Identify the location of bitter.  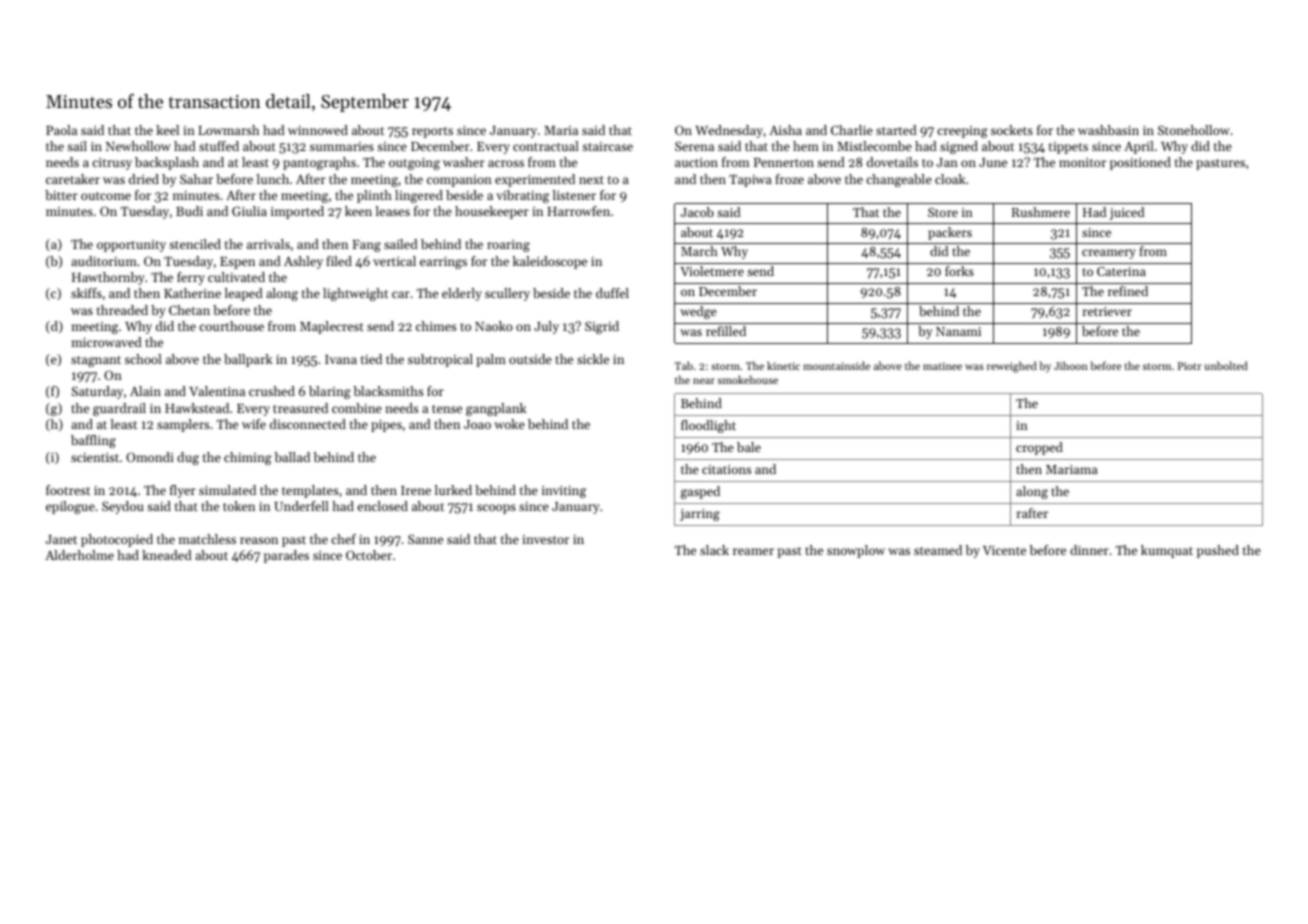
(61, 195).
